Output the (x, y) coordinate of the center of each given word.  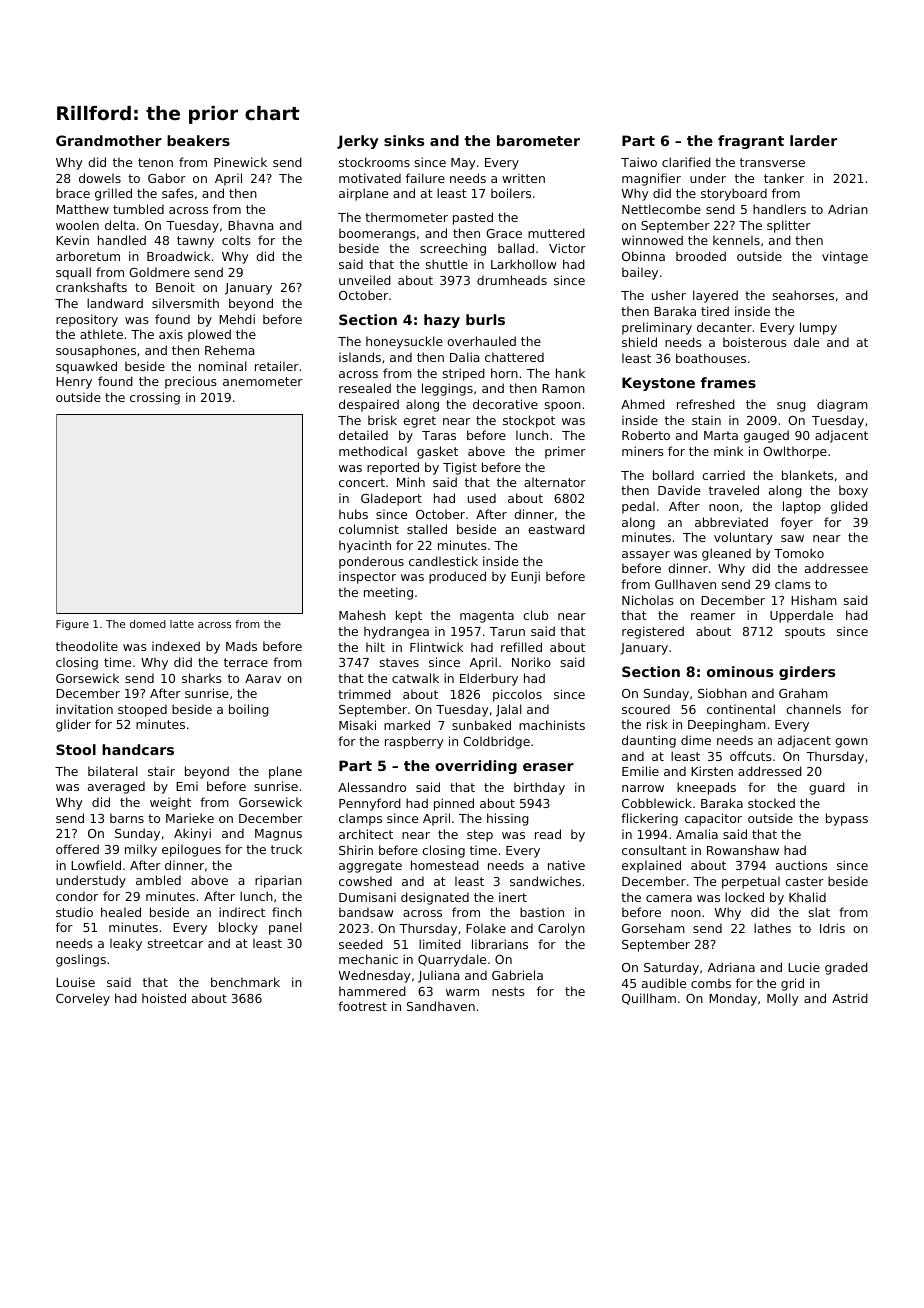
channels (813, 709)
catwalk (415, 678)
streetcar (175, 943)
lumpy (818, 328)
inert (513, 897)
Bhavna (250, 225)
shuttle (446, 264)
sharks (202, 678)
